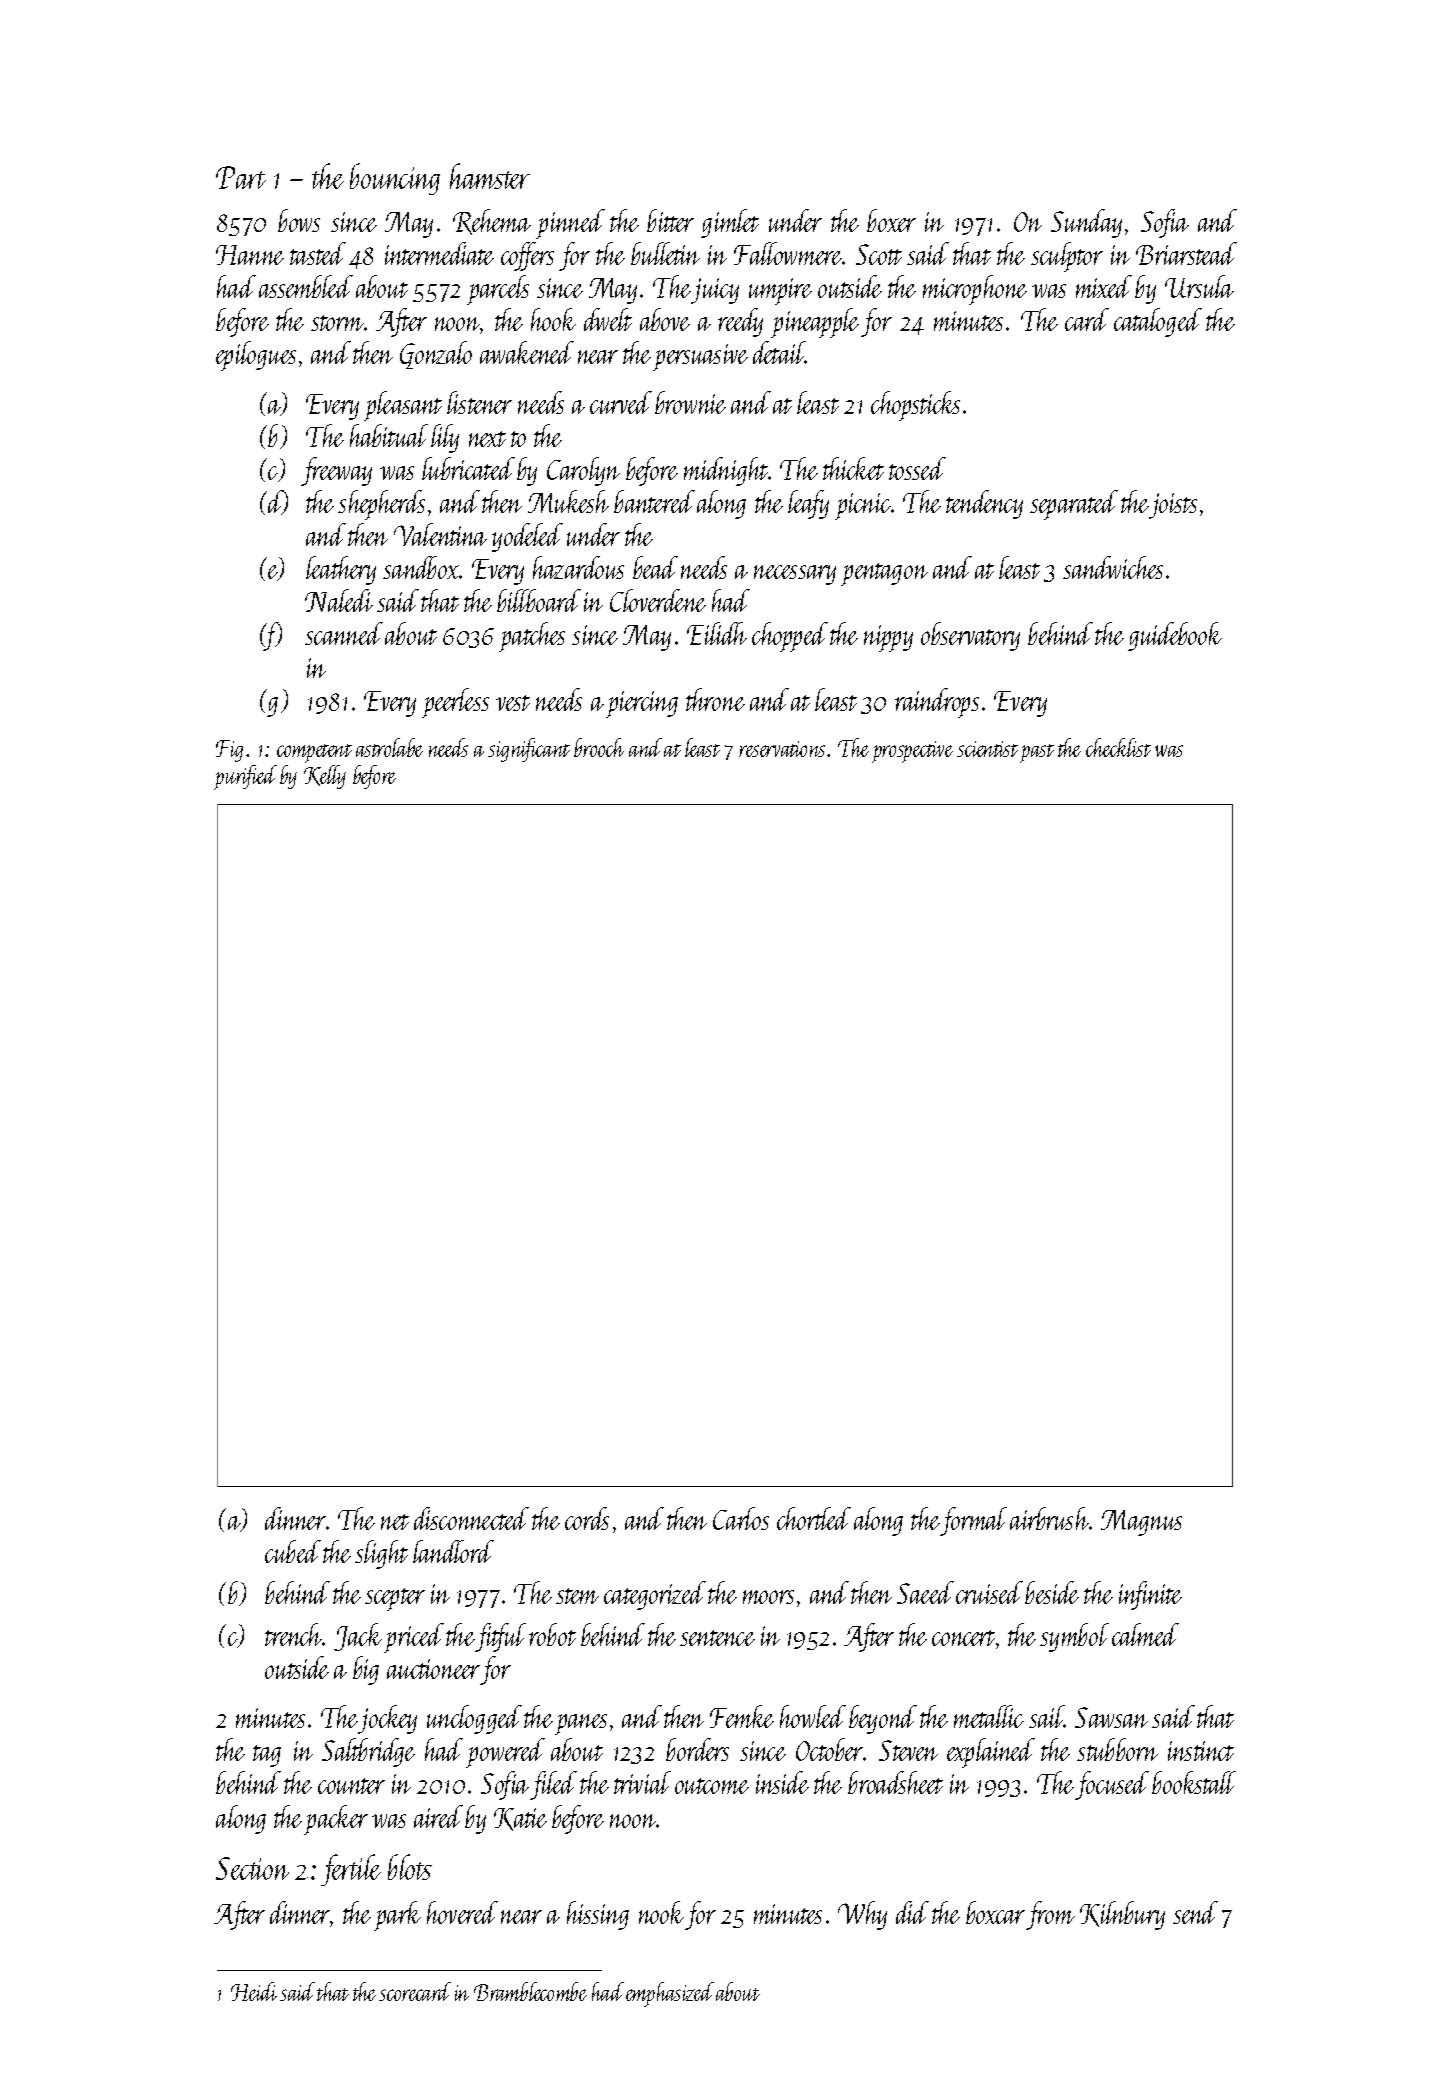  Describe the element at coordinates (250, 255) in the document. I see `Hanne` at that location.
